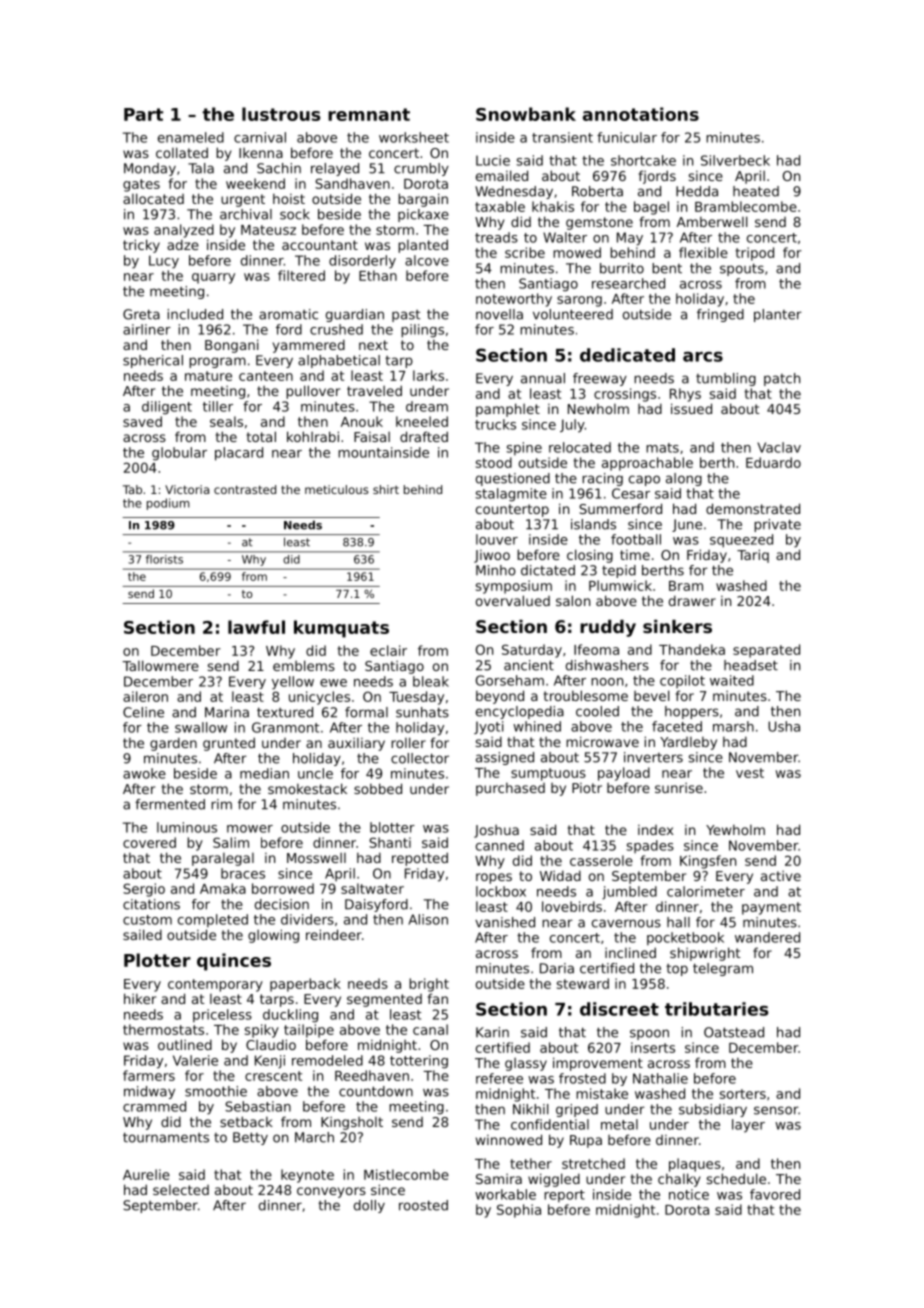 This image has height=1308, width=924. Describe the element at coordinates (526, 114) in the image. I see `Snowbank` at that location.
